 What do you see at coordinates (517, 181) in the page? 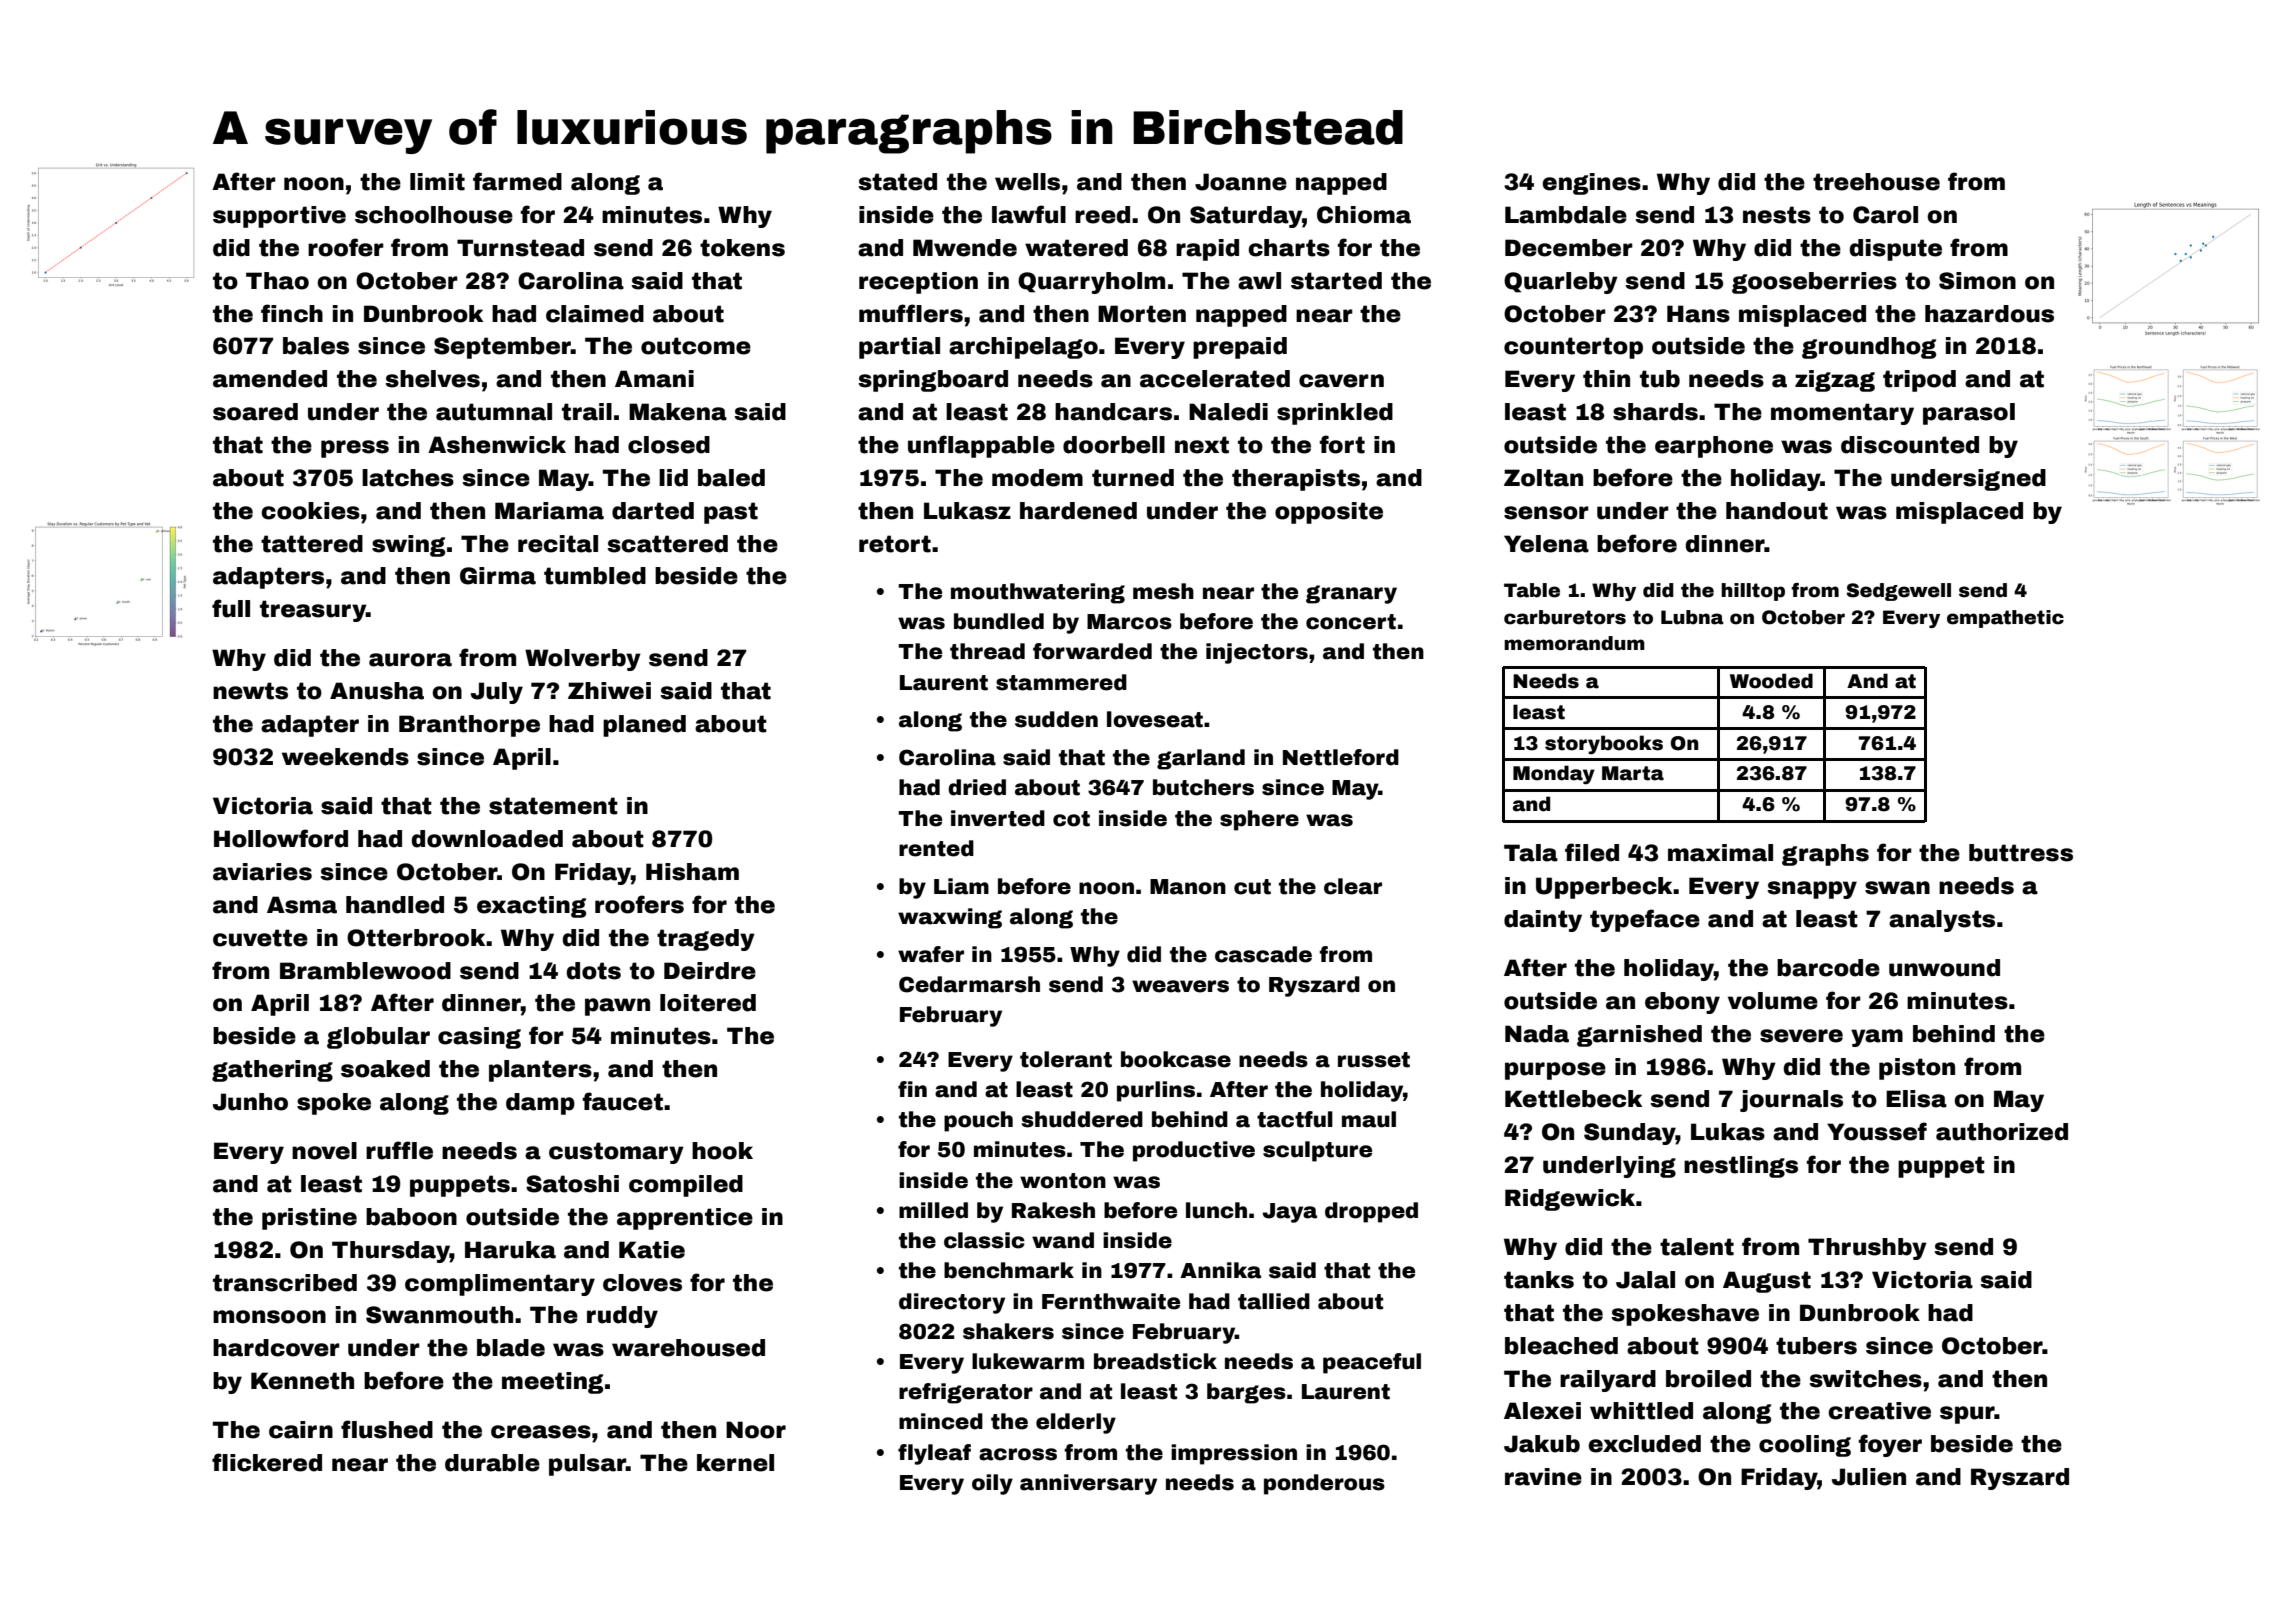
I see `farmed` at bounding box center [517, 181].
